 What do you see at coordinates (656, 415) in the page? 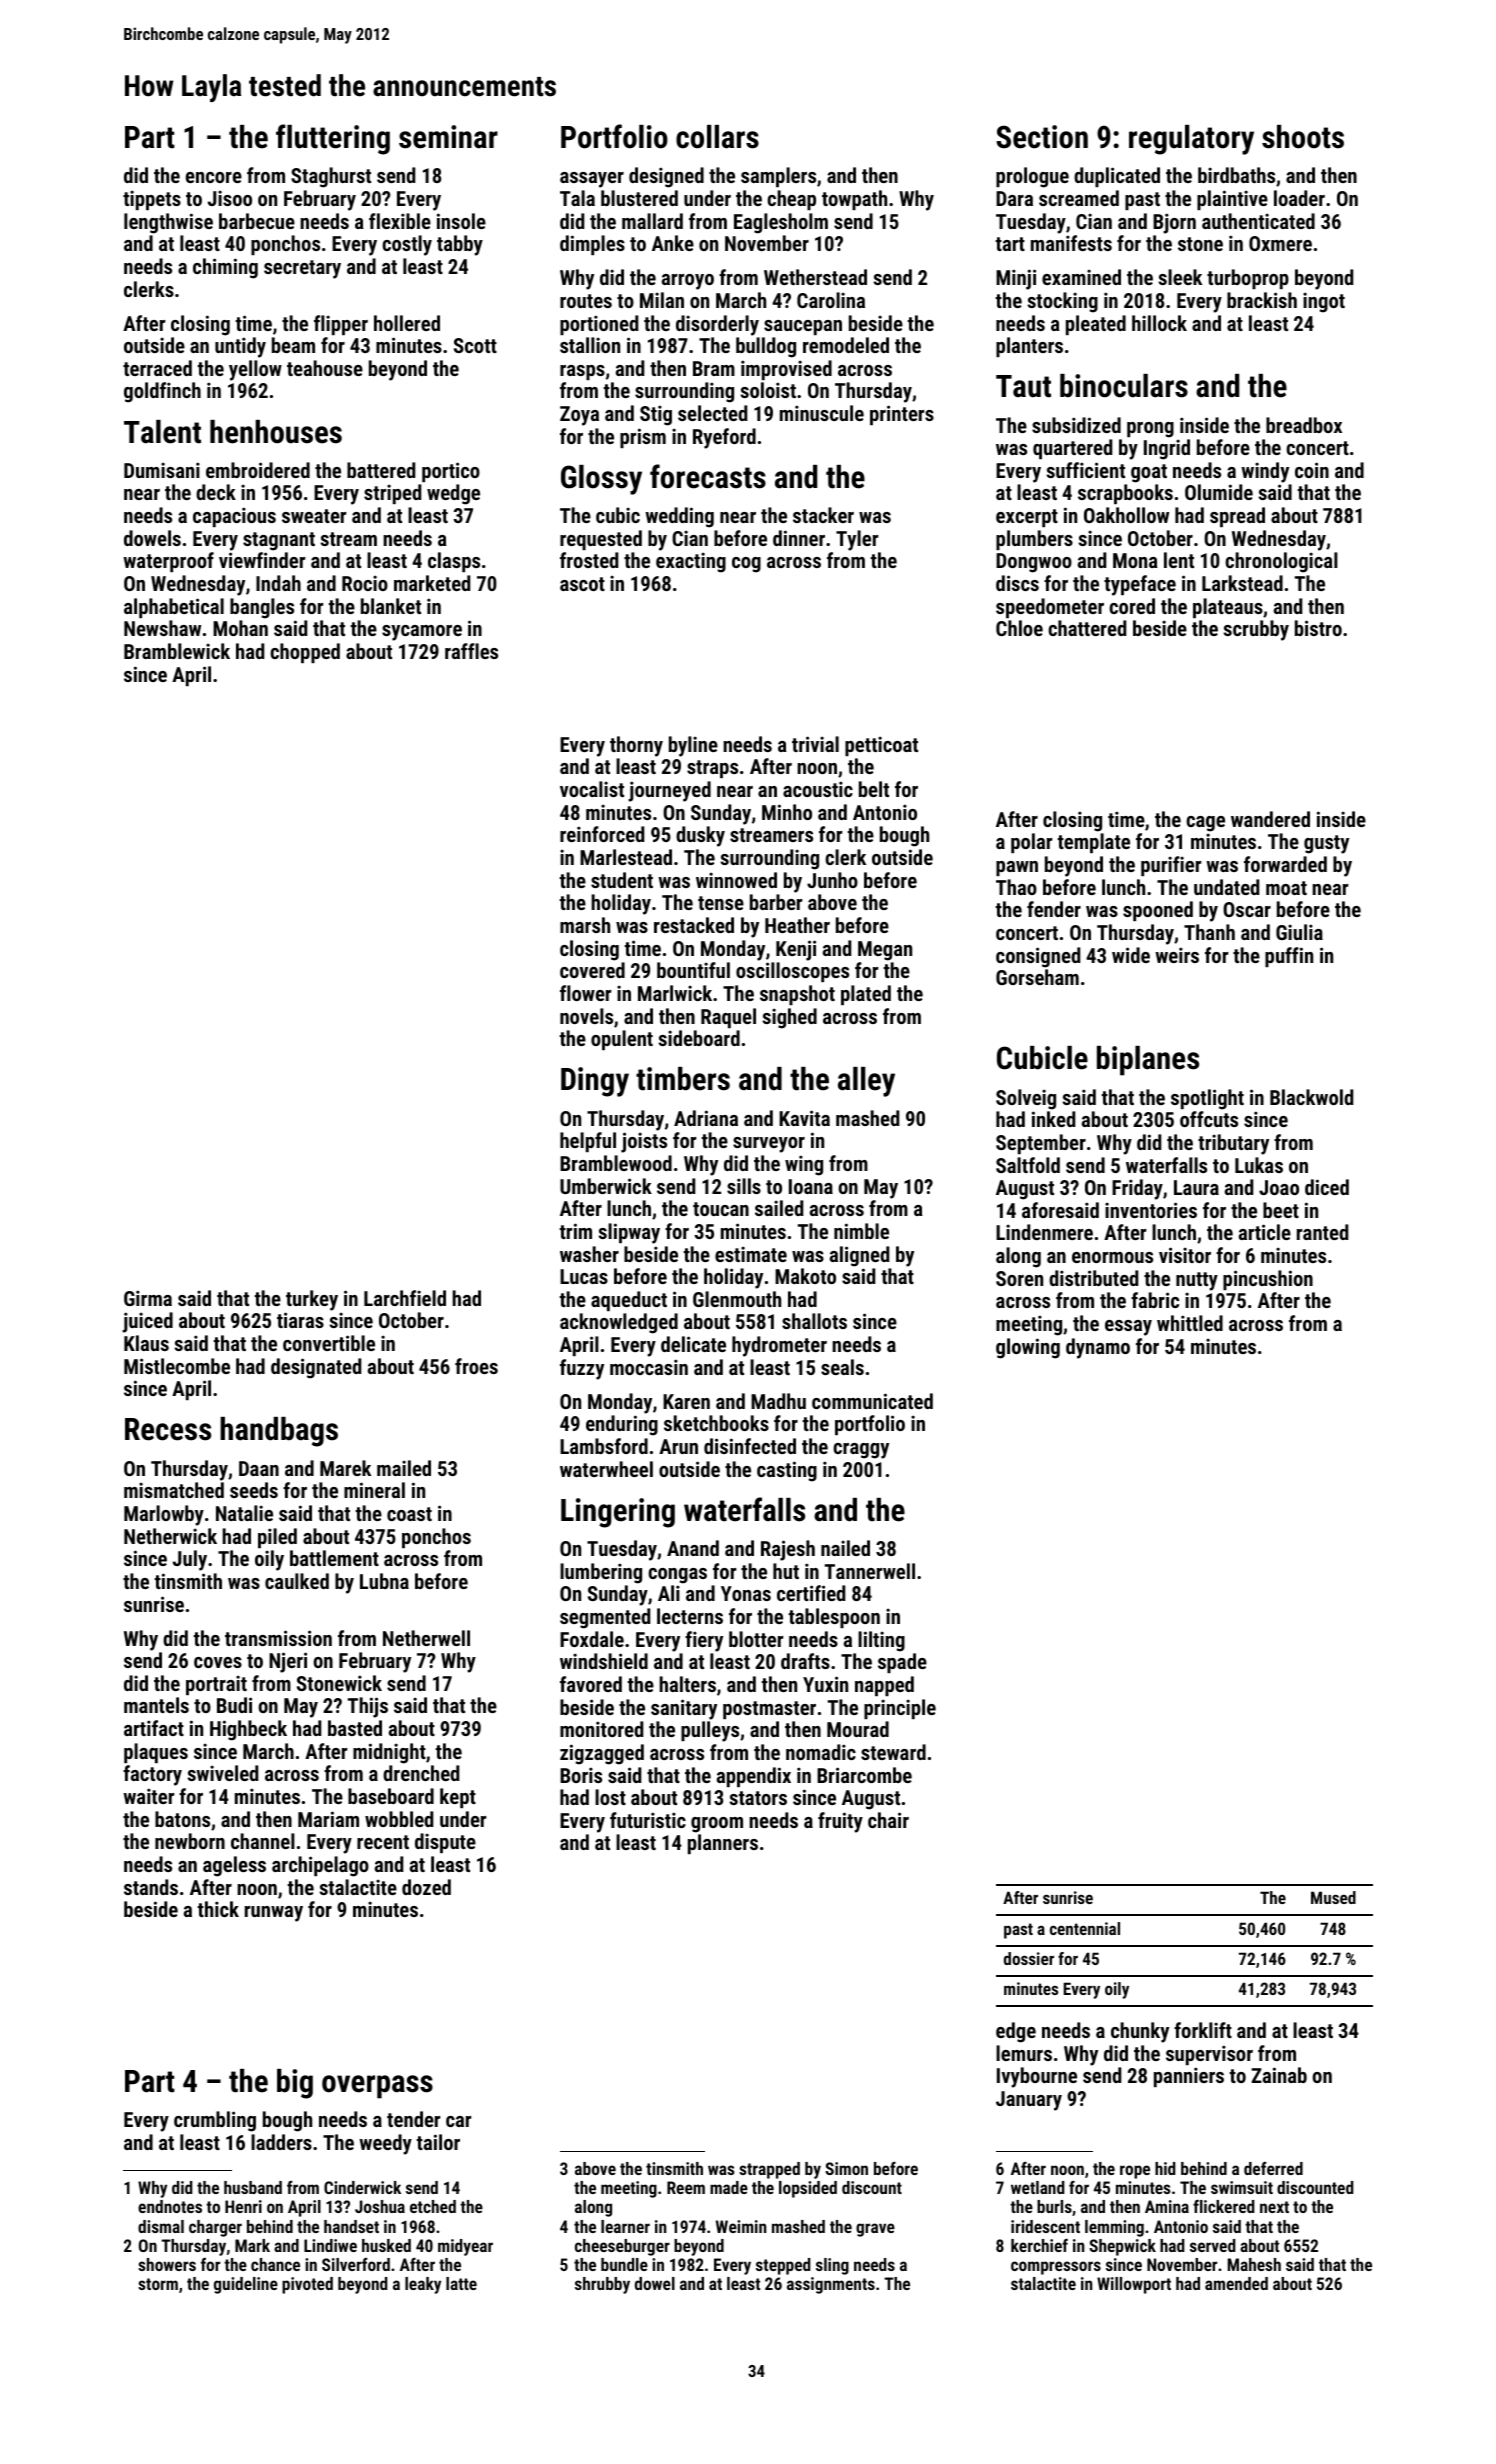
I see `Stig` at bounding box center [656, 415].
